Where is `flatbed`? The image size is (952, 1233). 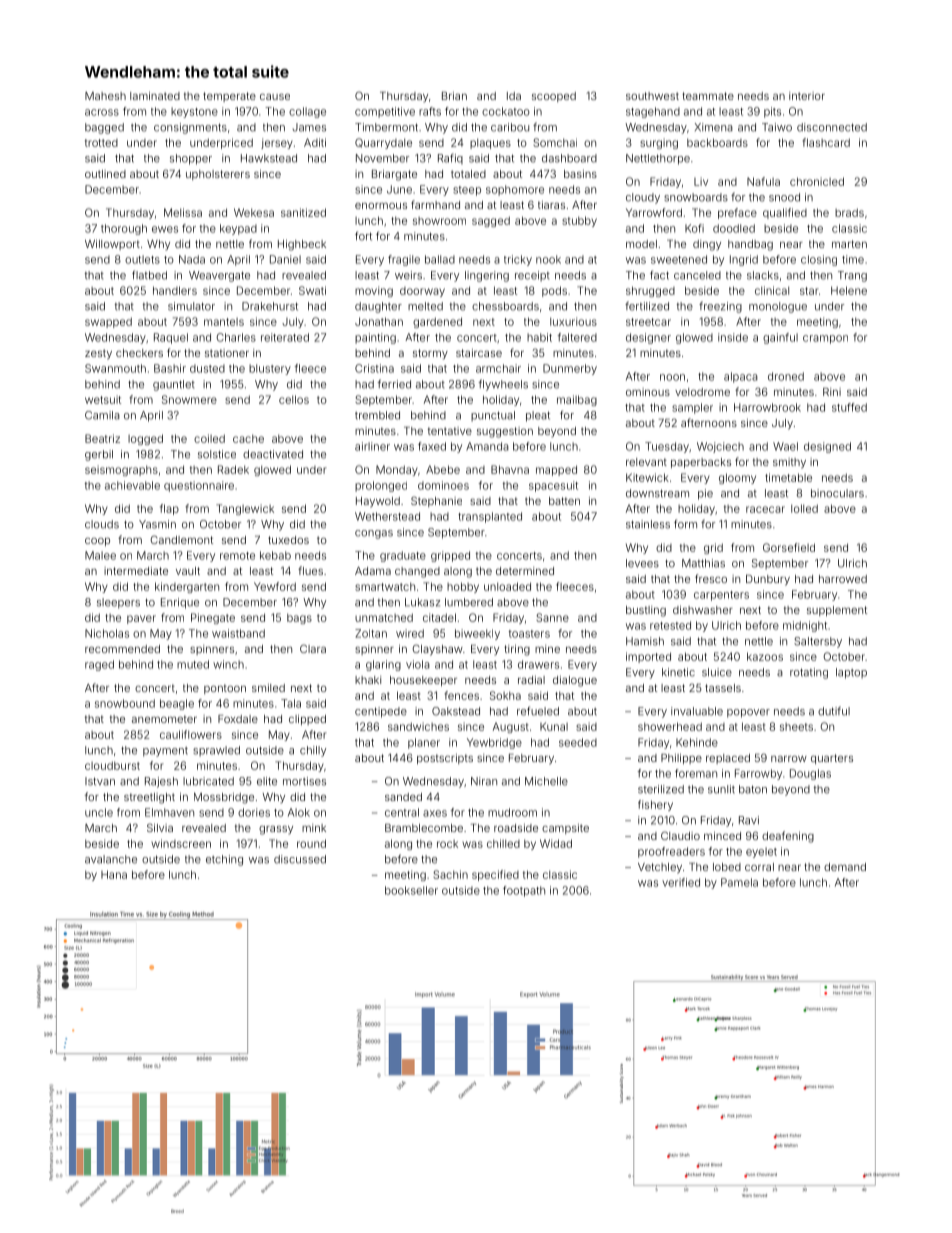 flatbed is located at coordinates (149, 275).
